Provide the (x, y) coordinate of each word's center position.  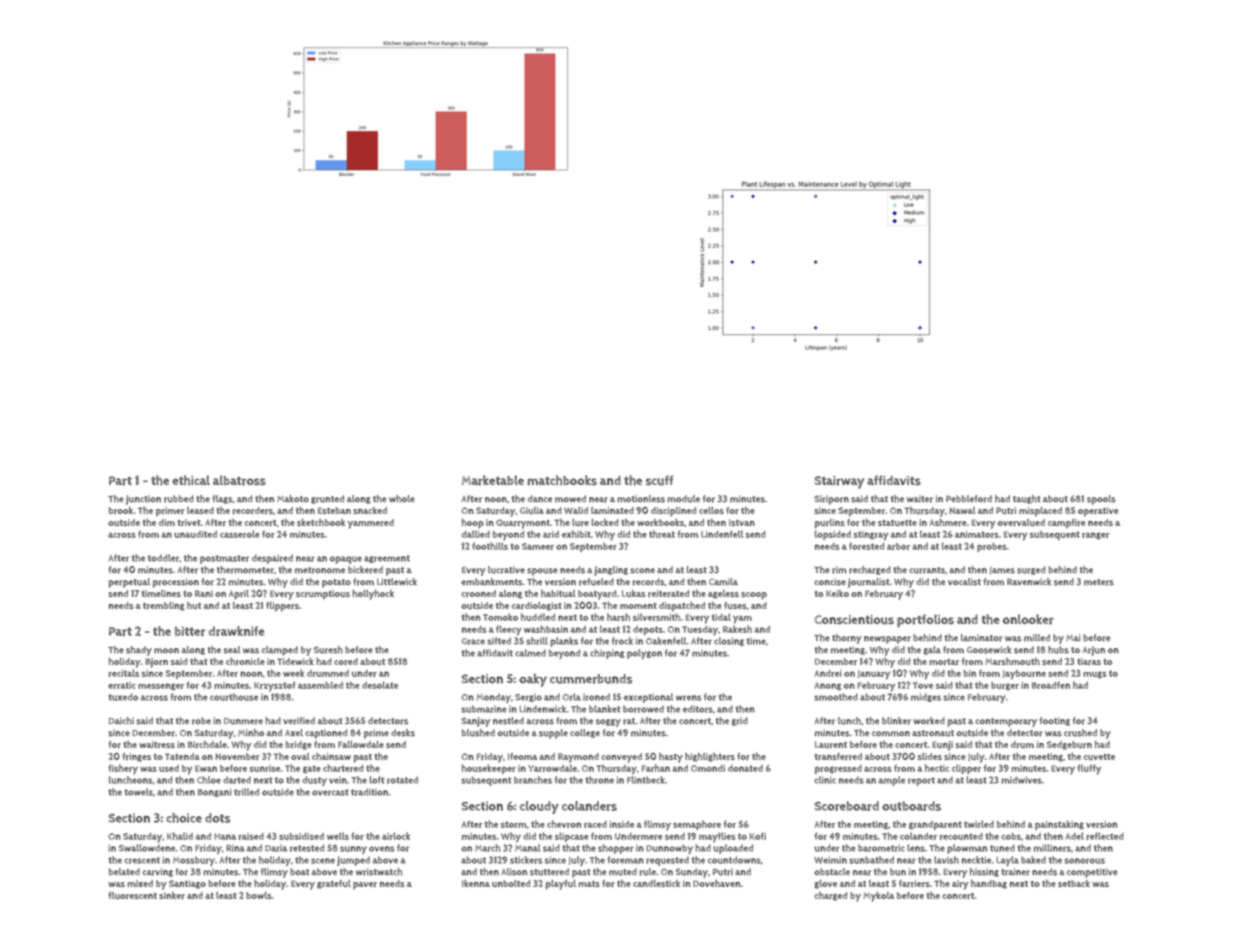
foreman (625, 860)
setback (1074, 883)
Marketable (493, 480)
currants (927, 570)
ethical (191, 480)
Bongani (214, 792)
